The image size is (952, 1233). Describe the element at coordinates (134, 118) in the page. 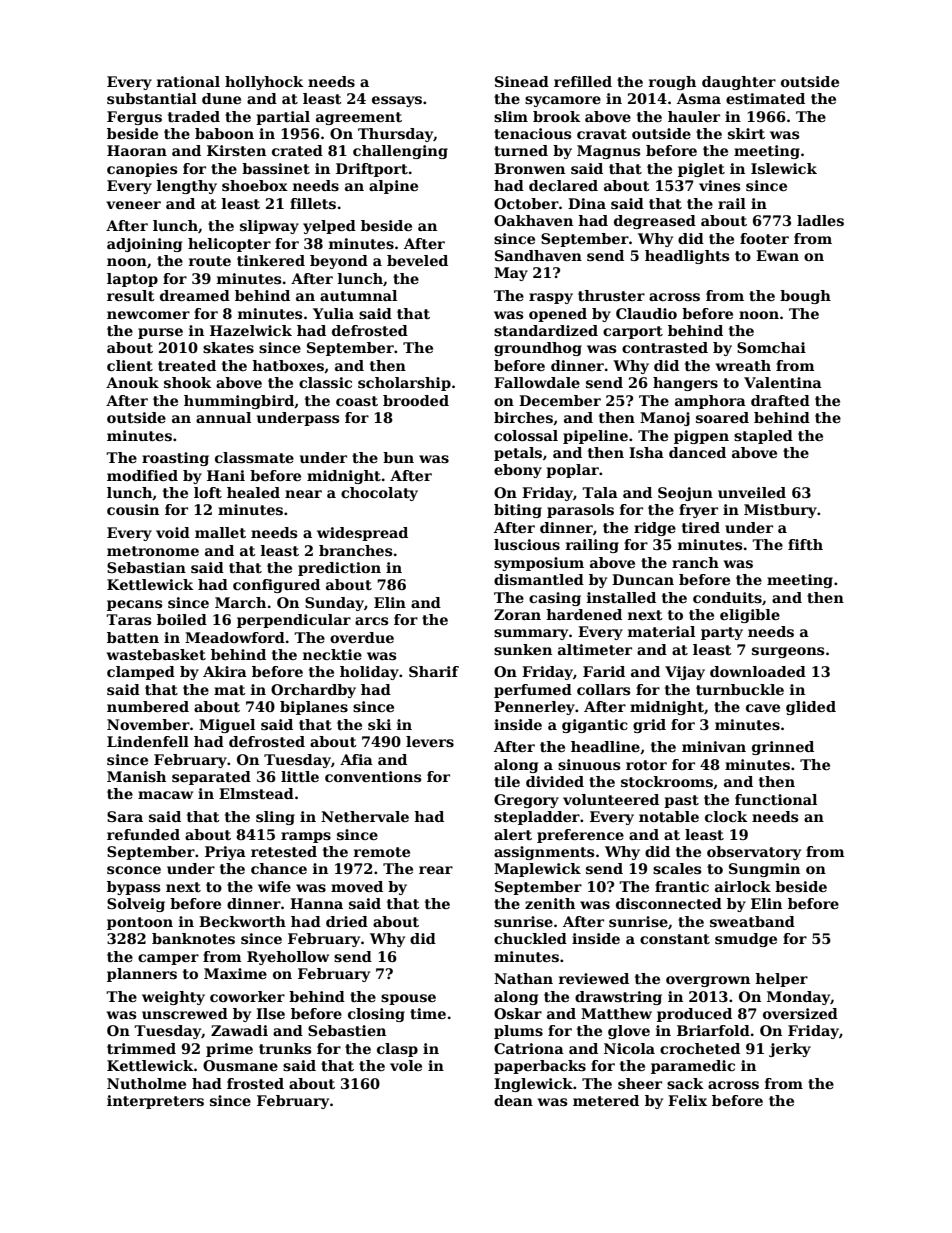

I see `Fergus` at that location.
